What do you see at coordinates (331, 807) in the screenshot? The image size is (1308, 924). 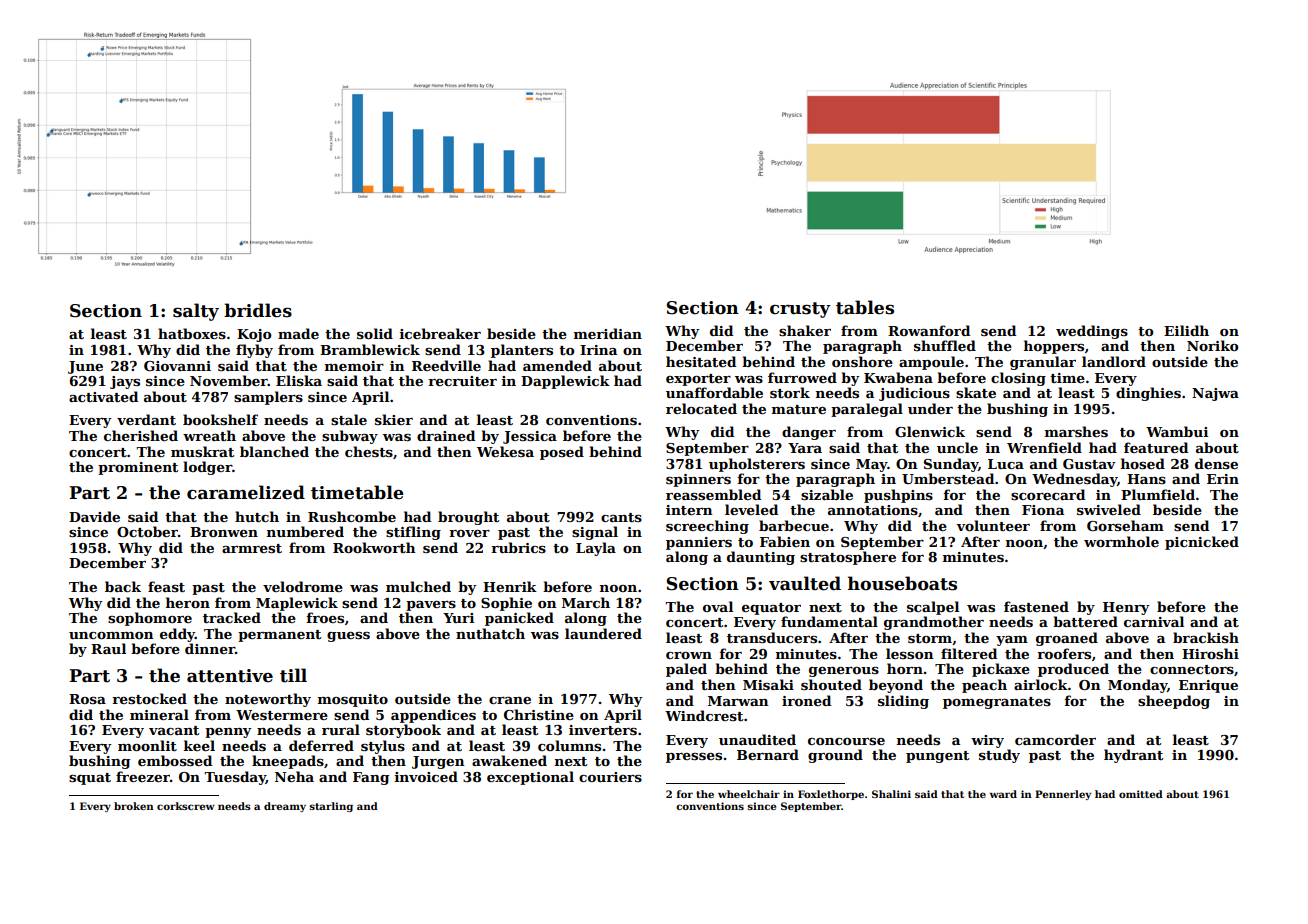 I see `starling` at bounding box center [331, 807].
